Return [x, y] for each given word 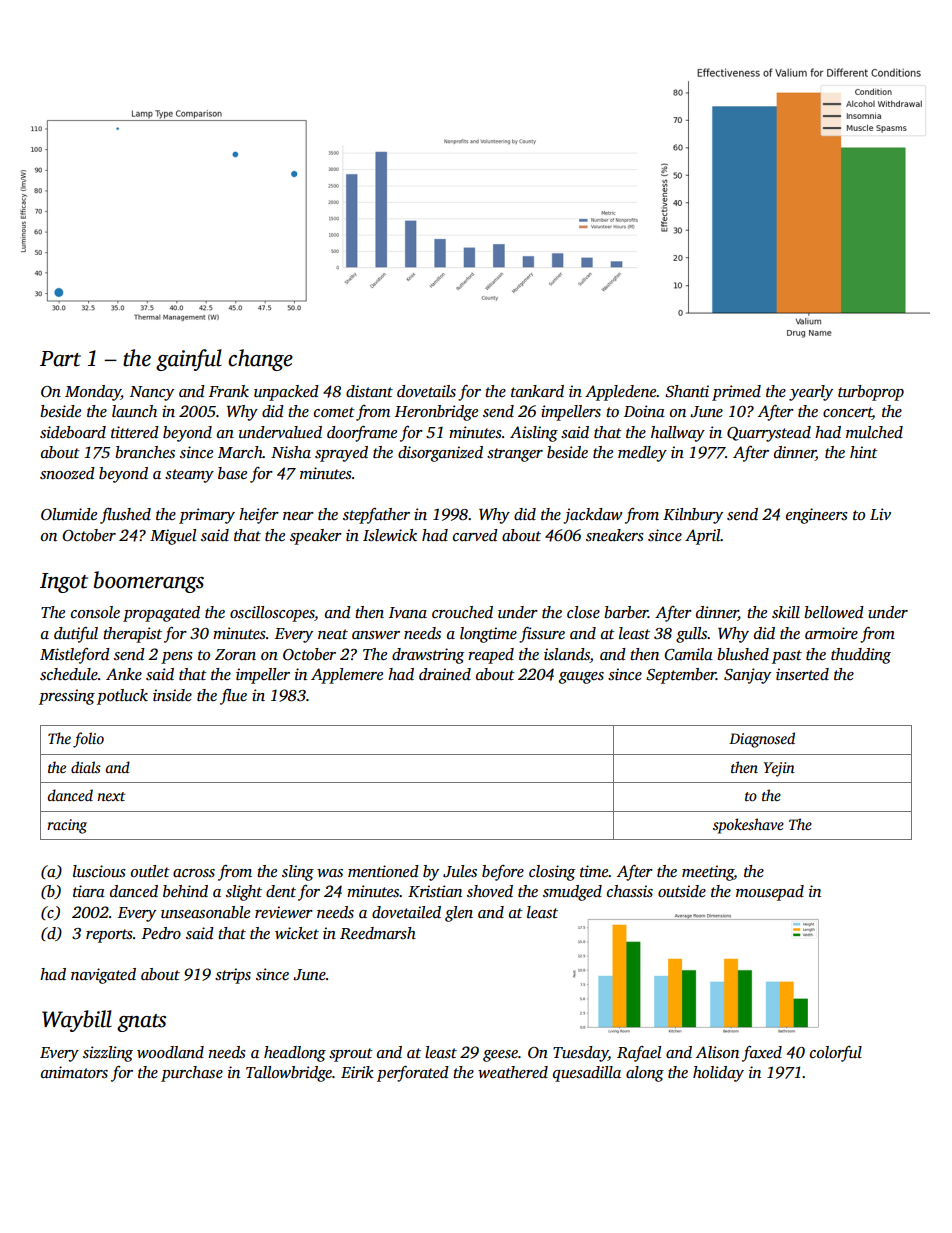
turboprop [871, 393]
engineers [817, 516]
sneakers [615, 535]
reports [109, 936]
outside [682, 891]
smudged [572, 893]
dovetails [426, 391]
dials [86, 767]
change [260, 360]
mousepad [770, 893]
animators [74, 1072]
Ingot [64, 583]
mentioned [383, 871]
